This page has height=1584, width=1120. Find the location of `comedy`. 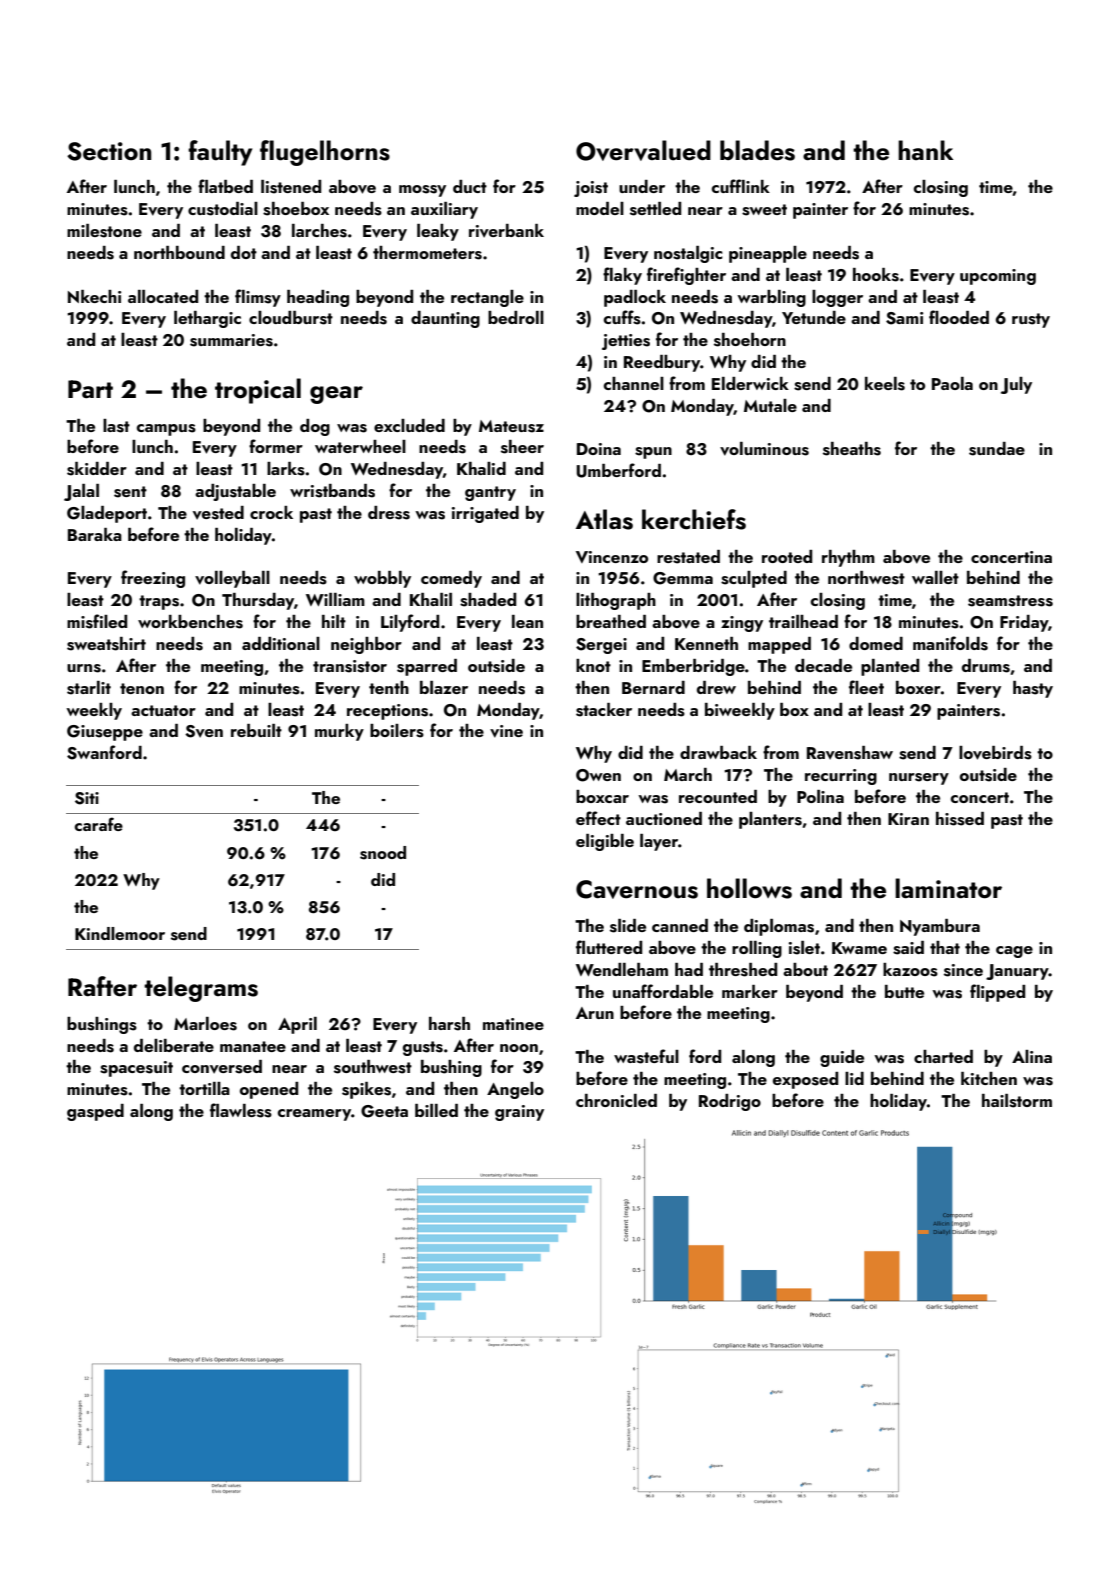

comedy is located at coordinates (451, 579).
